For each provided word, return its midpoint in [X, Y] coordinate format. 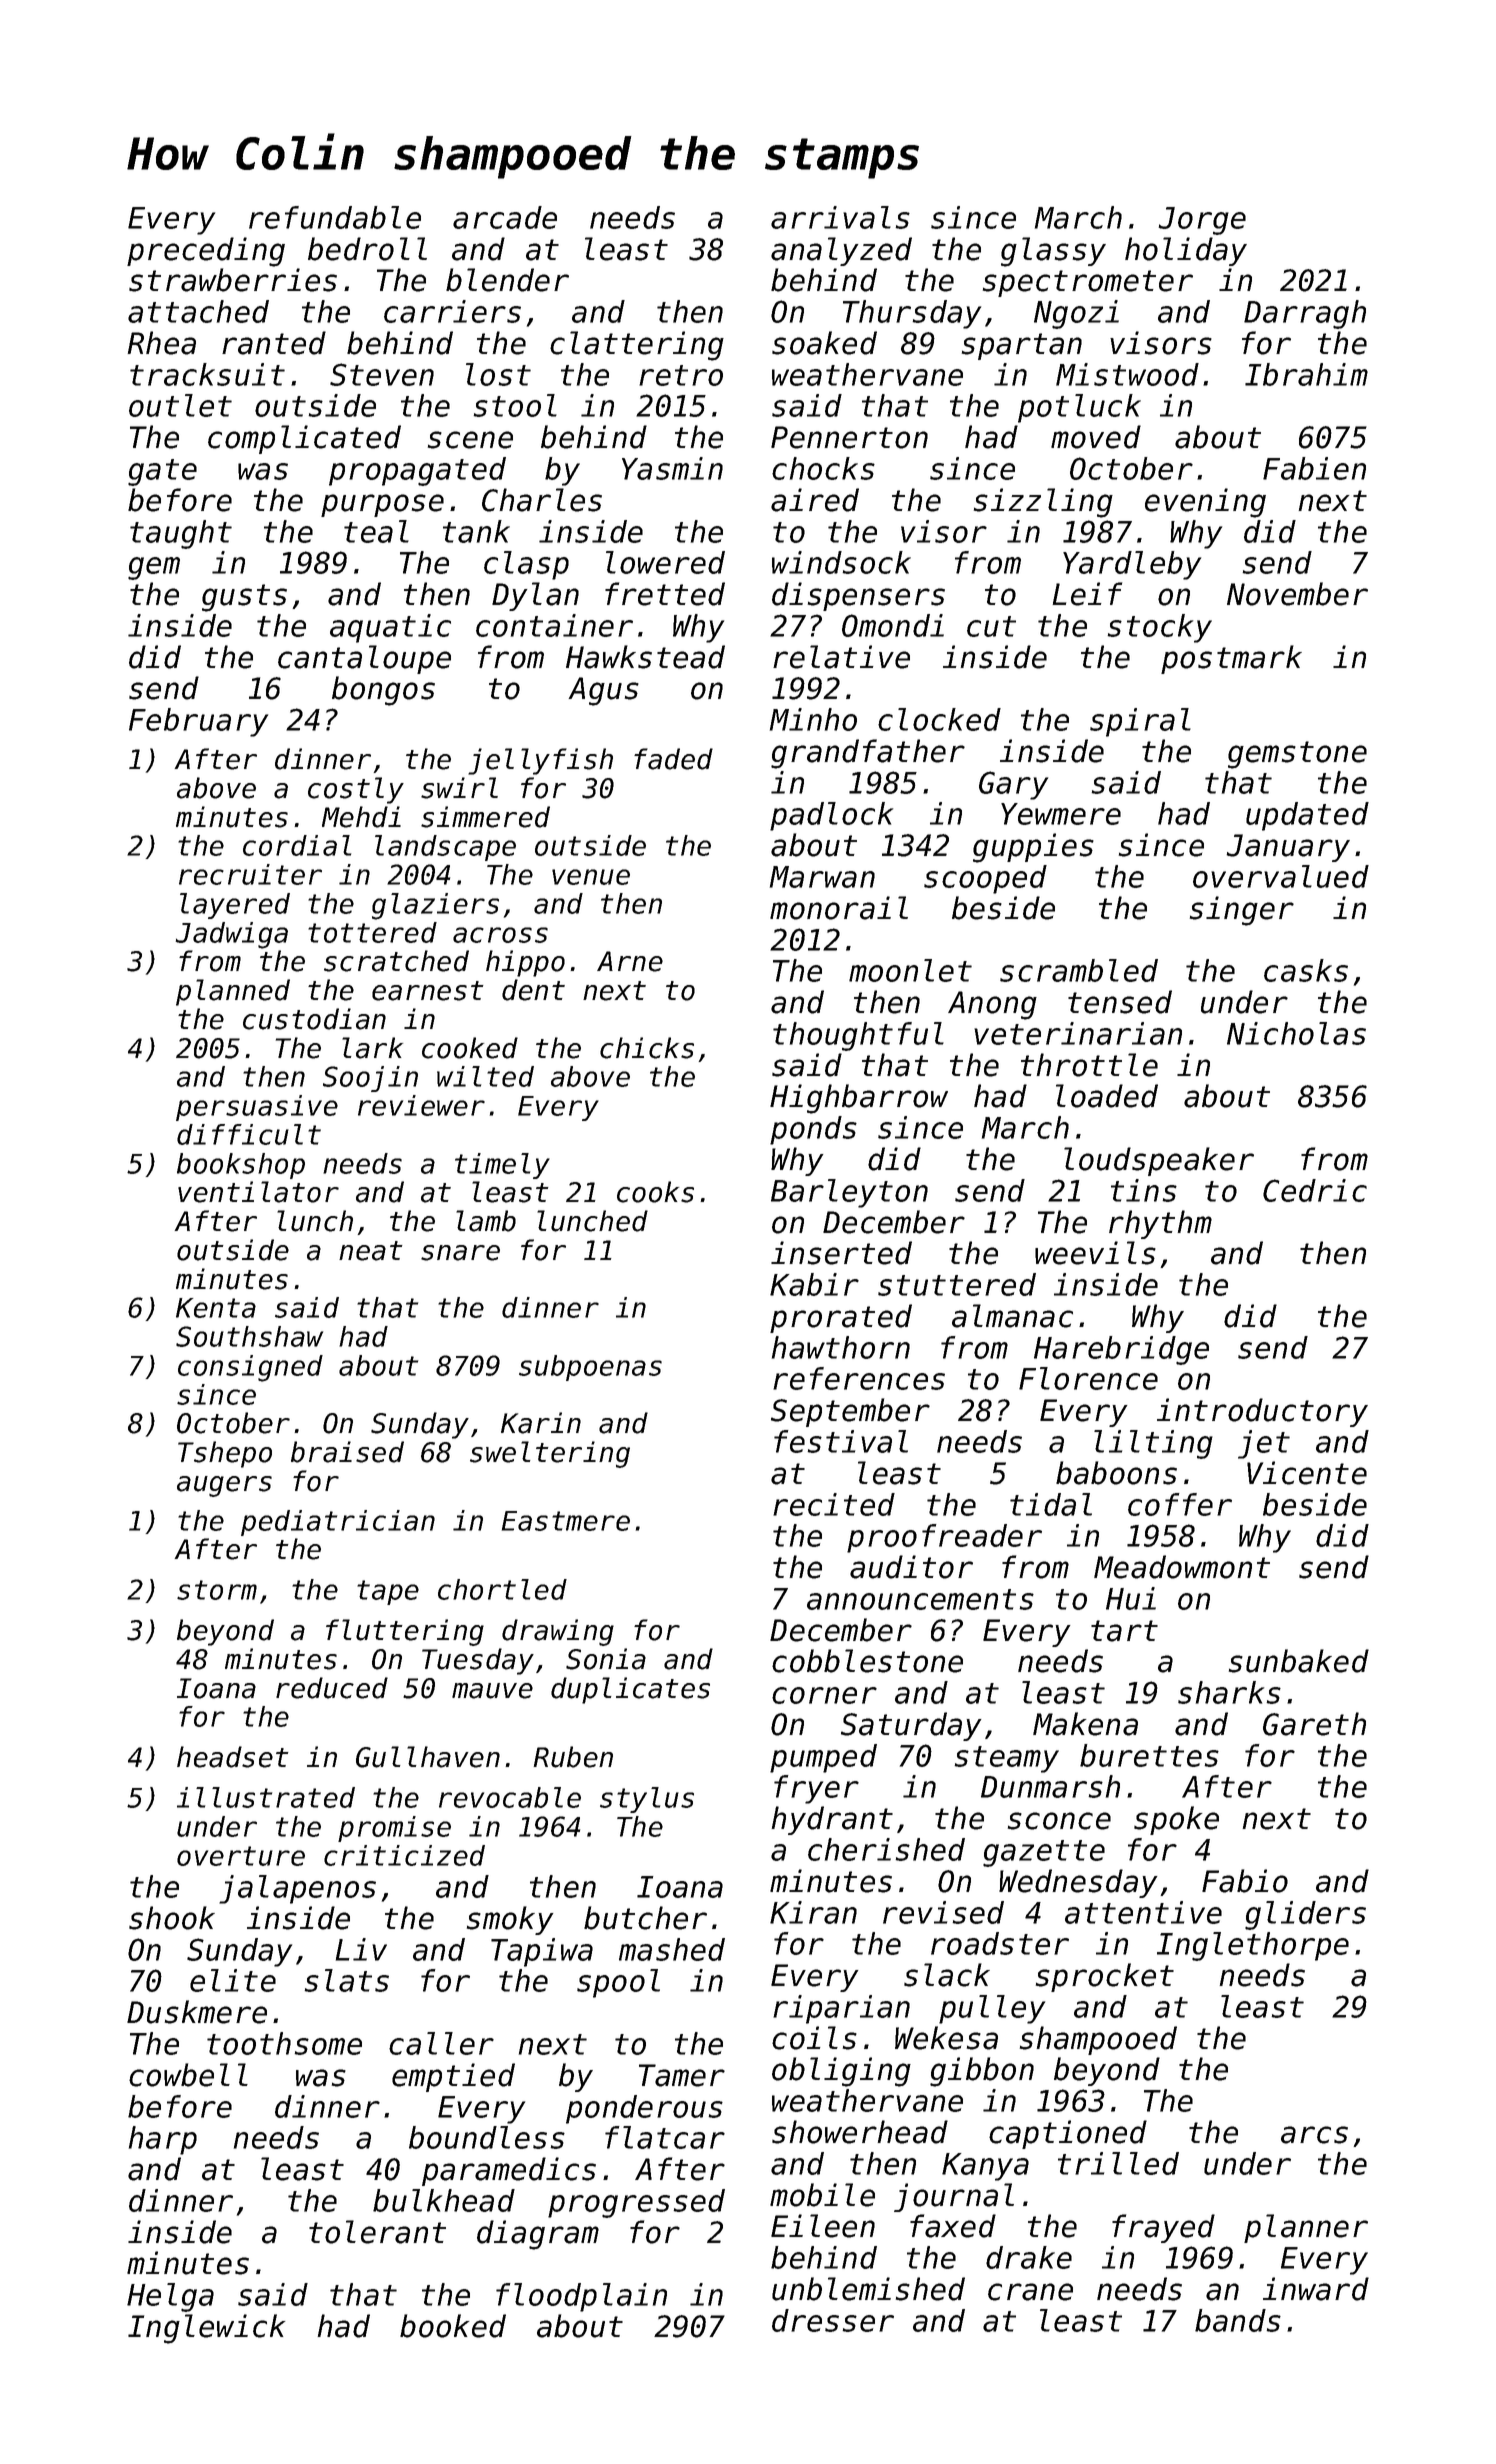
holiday [1186, 251]
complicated [304, 439]
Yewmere [1061, 814]
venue [591, 877]
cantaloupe [364, 659]
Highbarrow [859, 1099]
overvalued [1281, 876]
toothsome [284, 2043]
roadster [1000, 1943]
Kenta [216, 1308]
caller [441, 2043]
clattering [637, 346]
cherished [886, 1849]
